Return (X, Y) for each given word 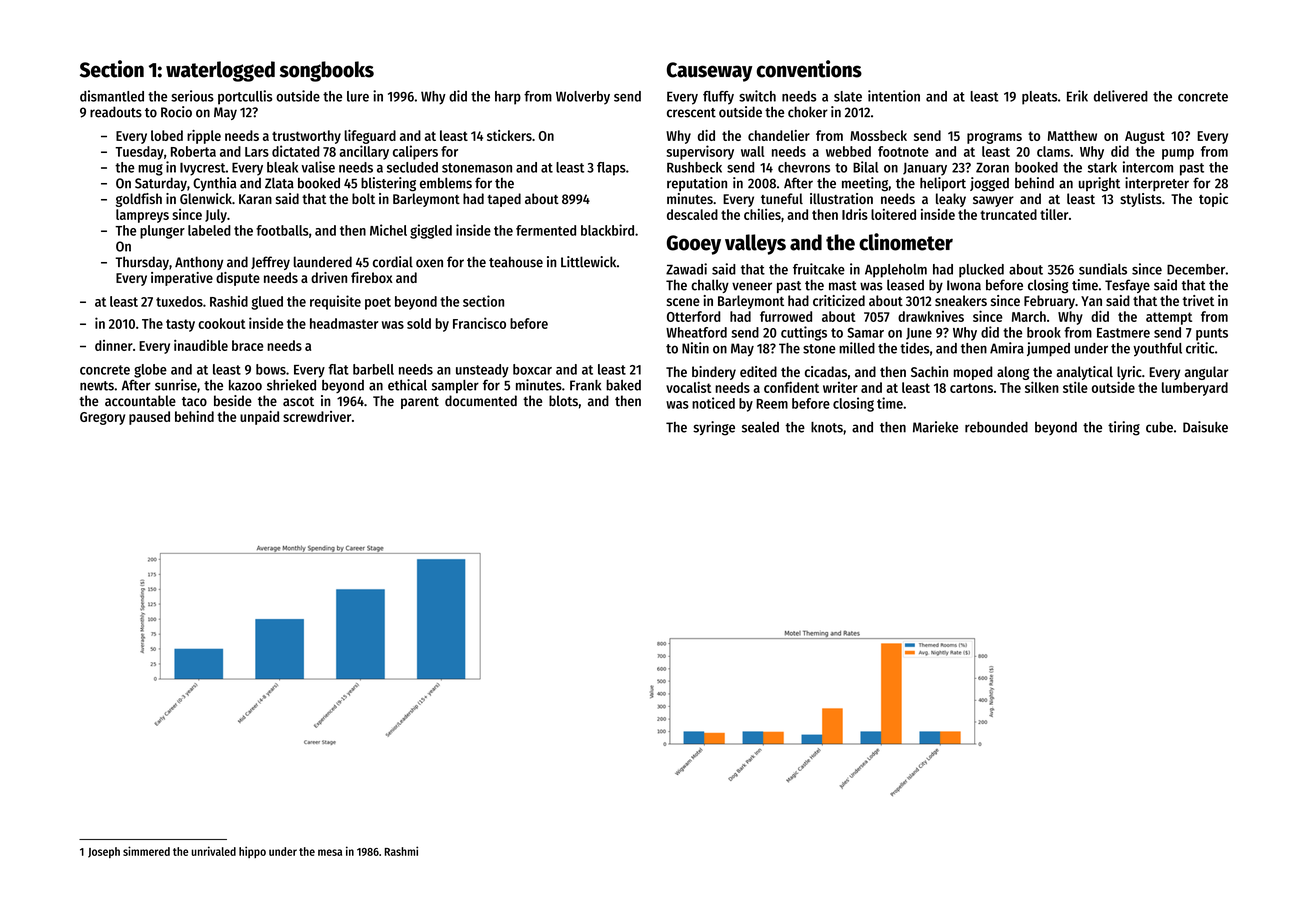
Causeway (710, 72)
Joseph (104, 852)
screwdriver (317, 416)
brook (1044, 332)
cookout (222, 323)
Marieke (935, 427)
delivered (1121, 96)
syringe (714, 428)
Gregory (102, 418)
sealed (760, 427)
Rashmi (401, 851)
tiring (1124, 428)
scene (683, 302)
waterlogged (220, 71)
